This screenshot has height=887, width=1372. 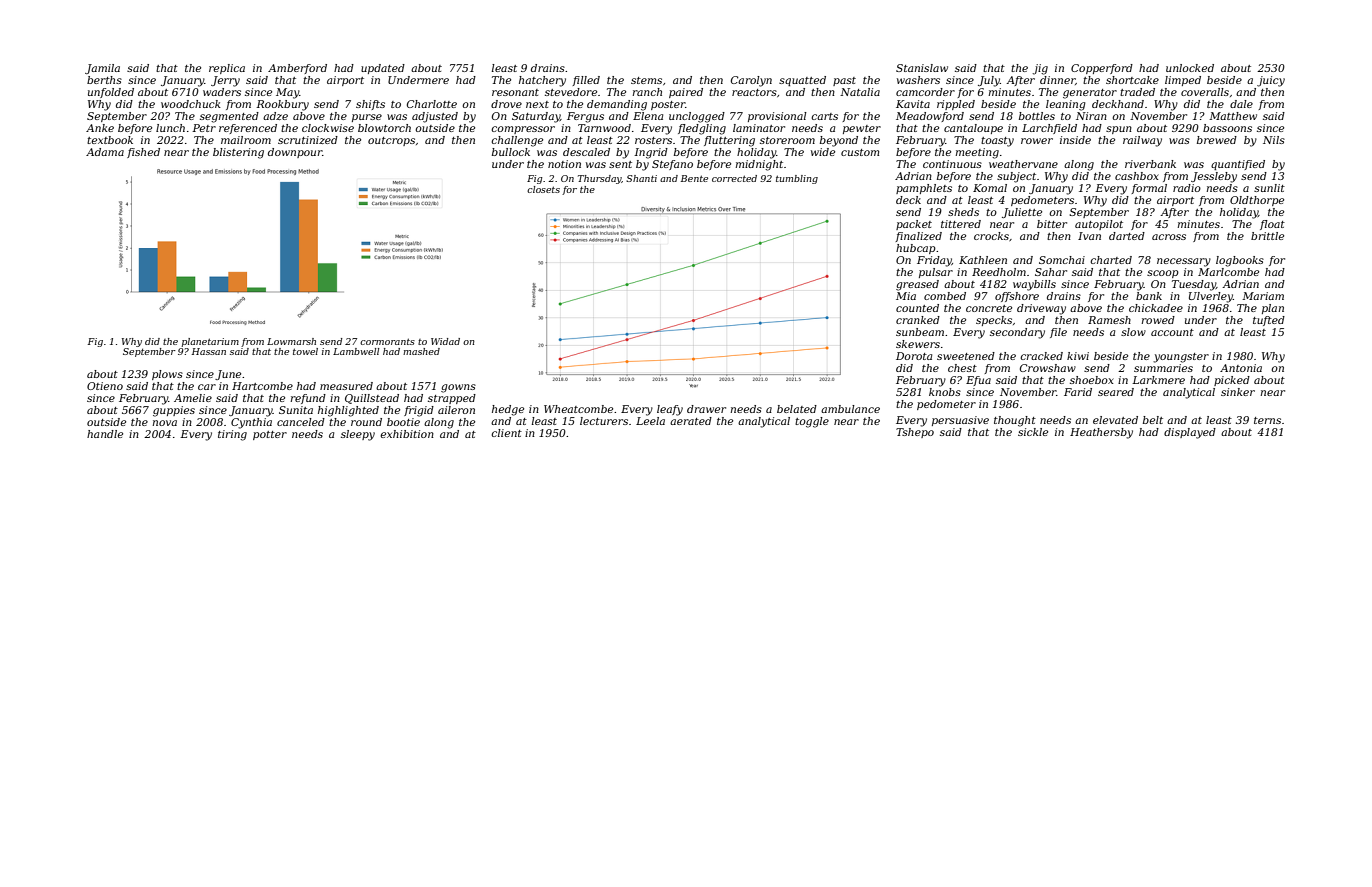 What do you see at coordinates (391, 141) in the screenshot?
I see `outcrops` at bounding box center [391, 141].
